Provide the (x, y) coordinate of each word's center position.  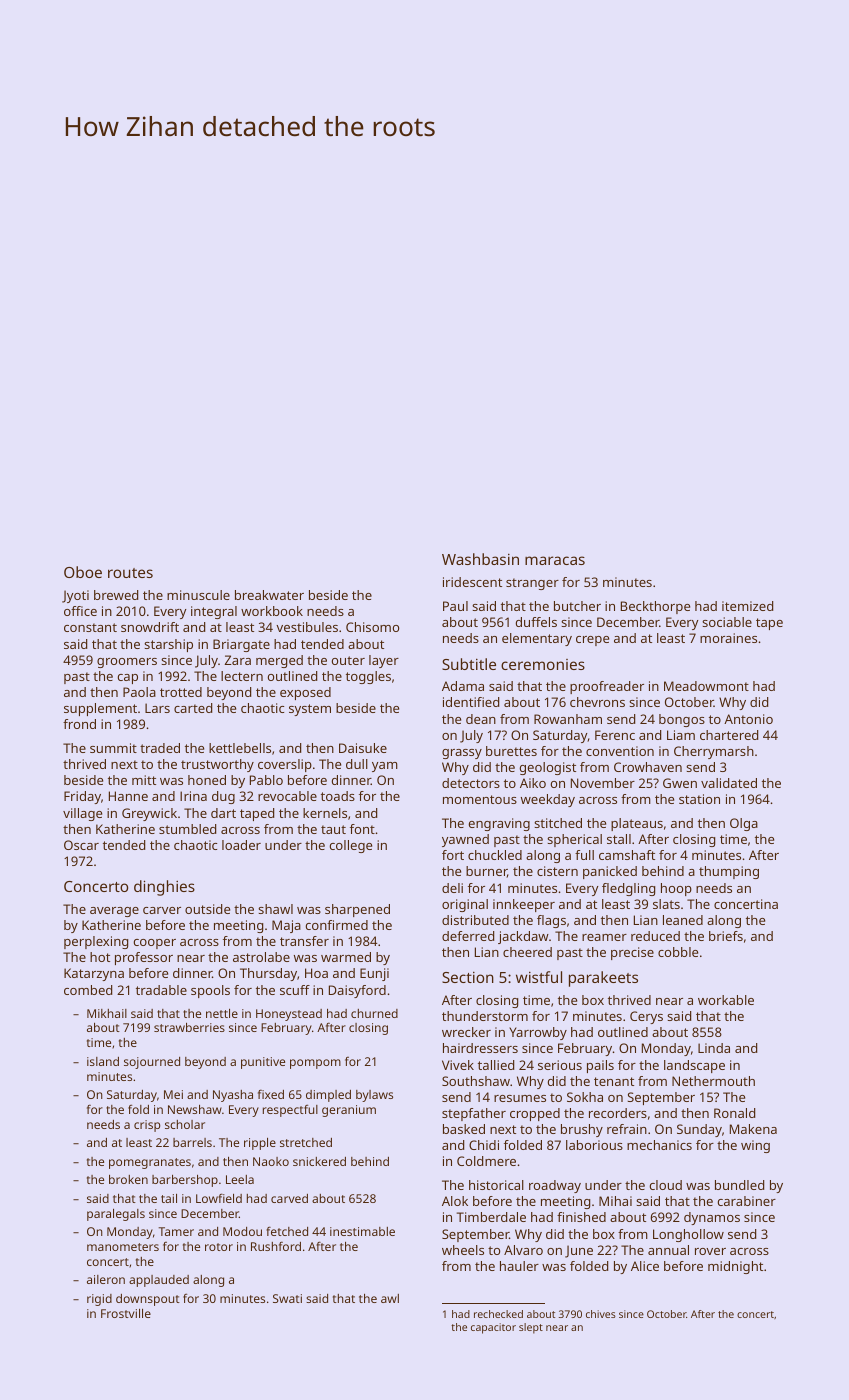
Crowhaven (648, 767)
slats (666, 904)
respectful (290, 1110)
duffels (536, 622)
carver (162, 910)
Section (468, 977)
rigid (99, 1300)
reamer (604, 937)
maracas (555, 560)
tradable (161, 990)
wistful (539, 977)
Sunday (699, 1130)
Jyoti (75, 596)
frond (79, 724)
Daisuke (363, 748)
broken (128, 1179)
